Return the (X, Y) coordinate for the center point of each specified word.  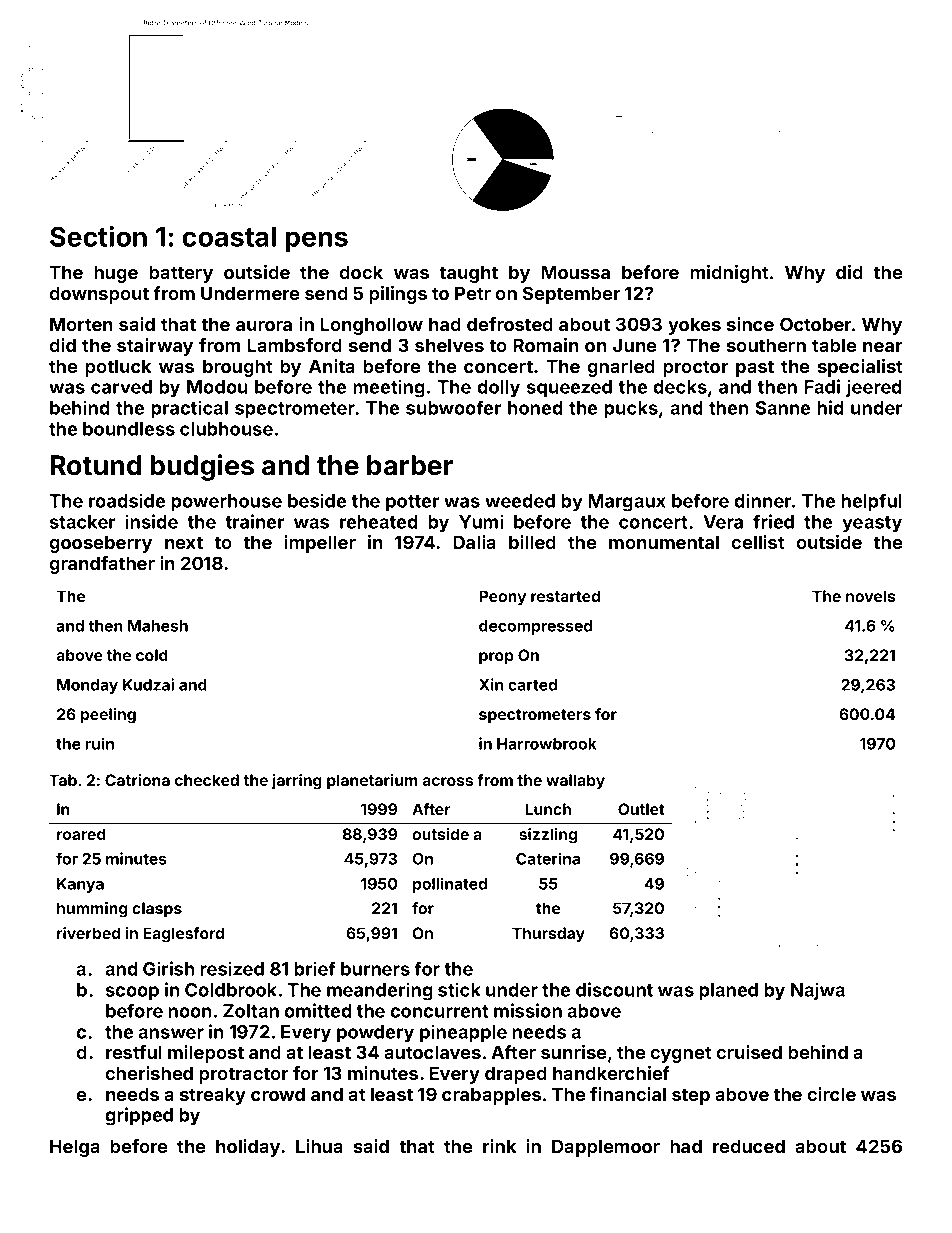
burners (375, 969)
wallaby (575, 782)
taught (468, 274)
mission (528, 1010)
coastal (229, 237)
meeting (389, 388)
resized (232, 968)
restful (134, 1052)
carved (121, 387)
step (691, 1096)
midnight (729, 274)
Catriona (137, 780)
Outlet (641, 809)
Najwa (818, 991)
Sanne (783, 408)
